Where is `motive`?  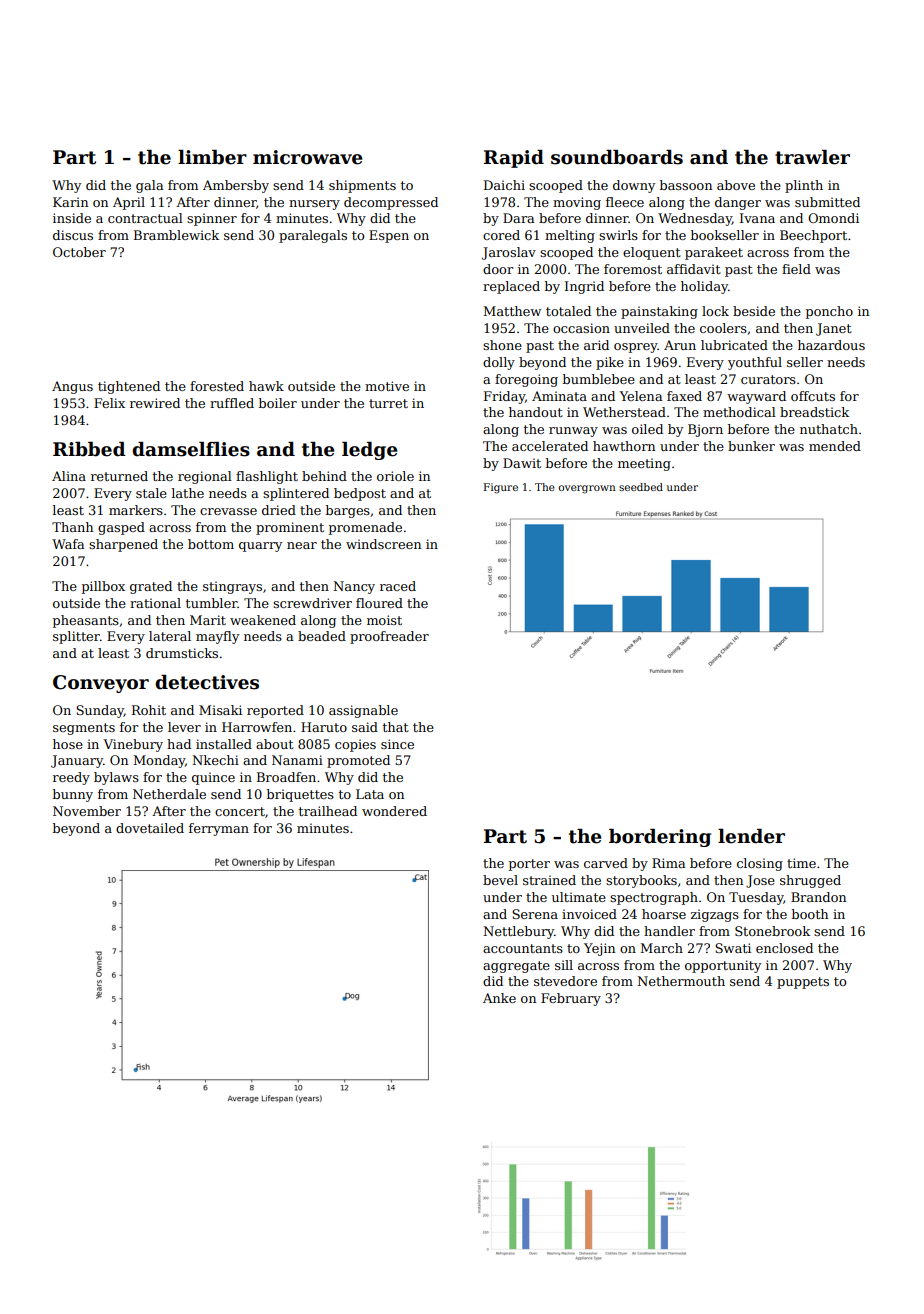
motive is located at coordinates (387, 386).
